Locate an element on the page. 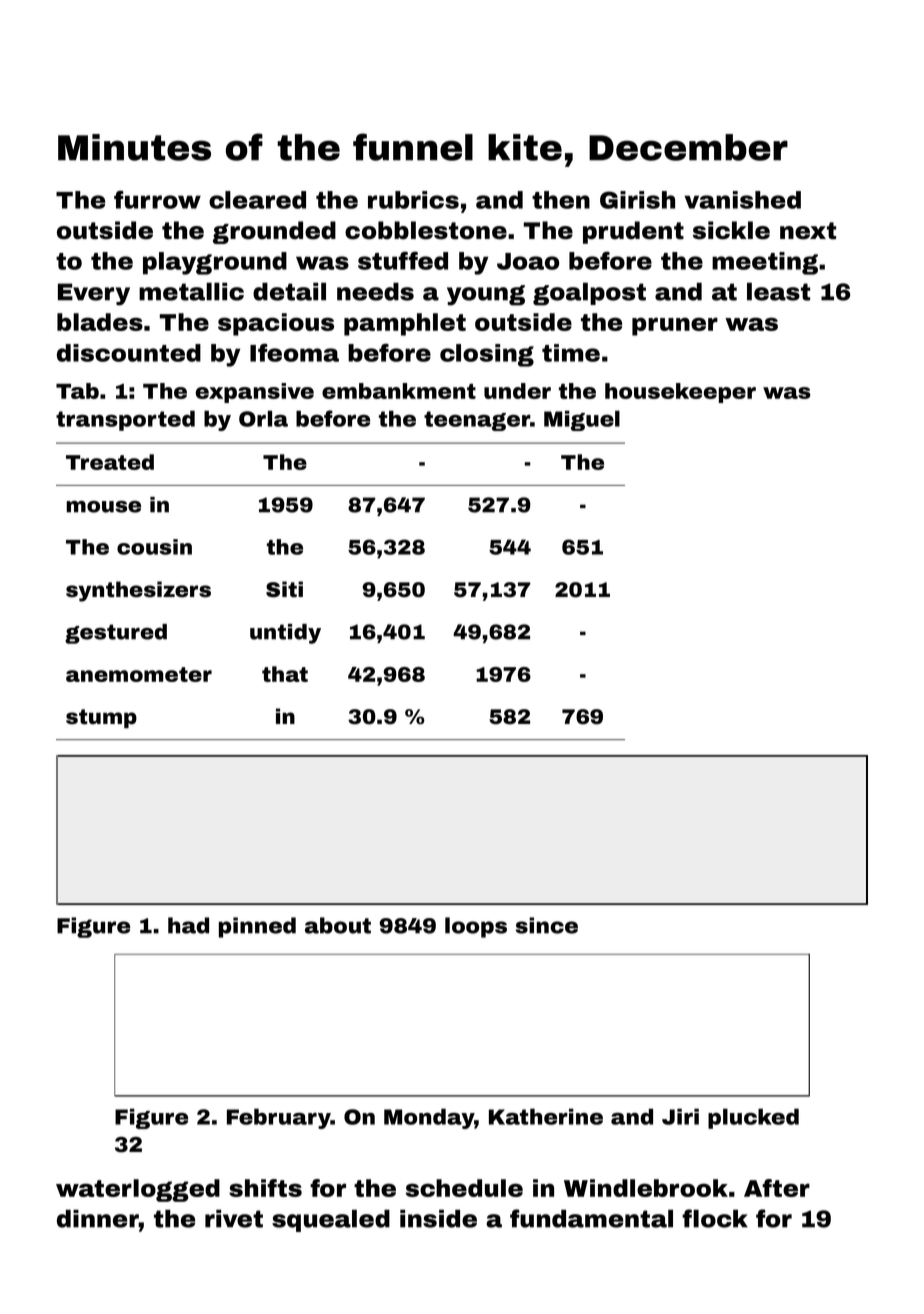 Image resolution: width=924 pixels, height=1314 pixels. After is located at coordinates (777, 1188).
